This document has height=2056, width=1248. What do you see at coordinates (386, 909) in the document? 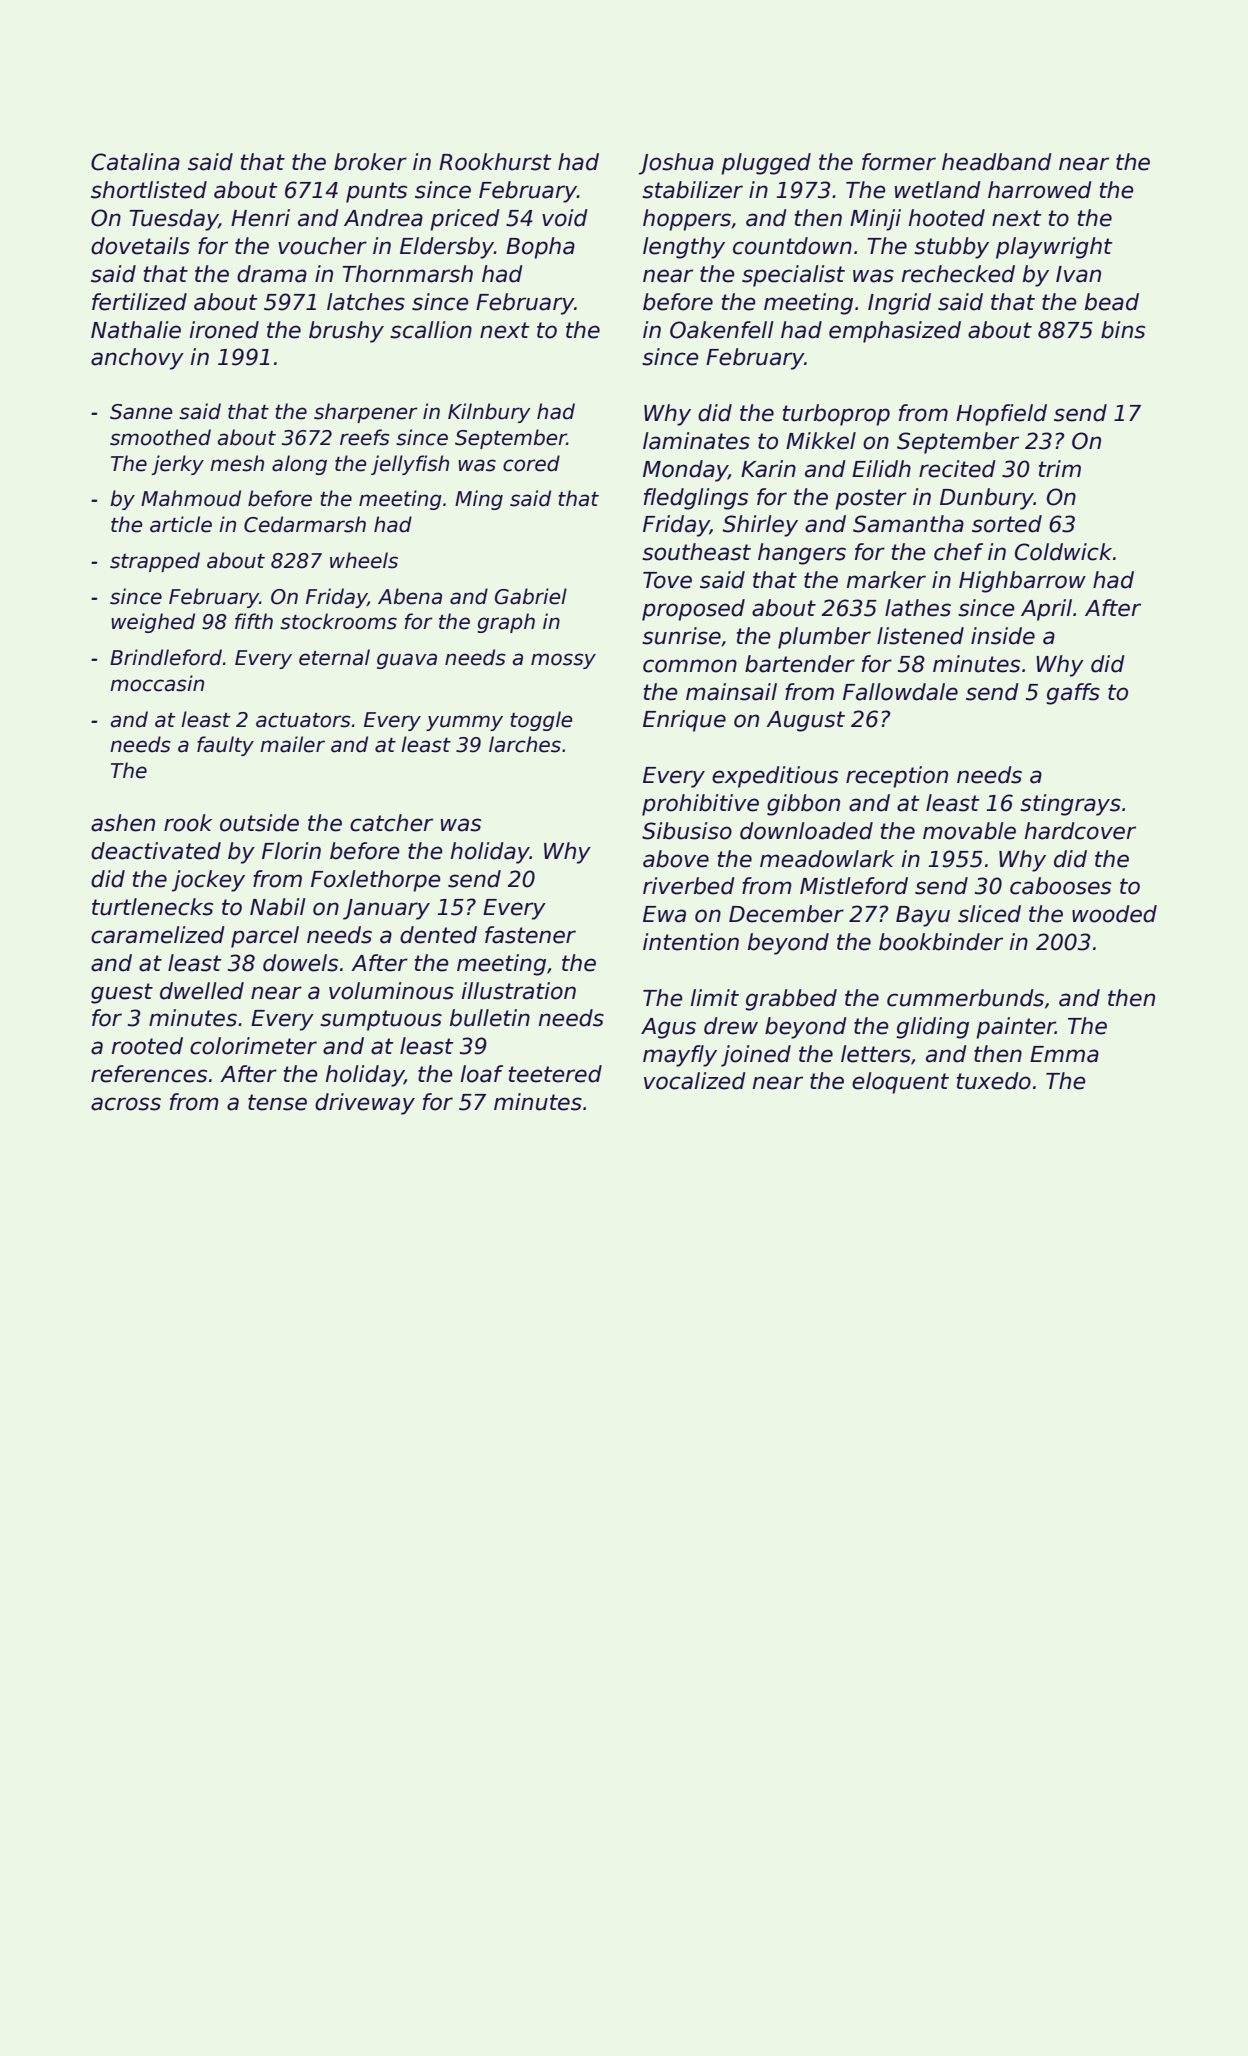
I see `January` at bounding box center [386, 909].
